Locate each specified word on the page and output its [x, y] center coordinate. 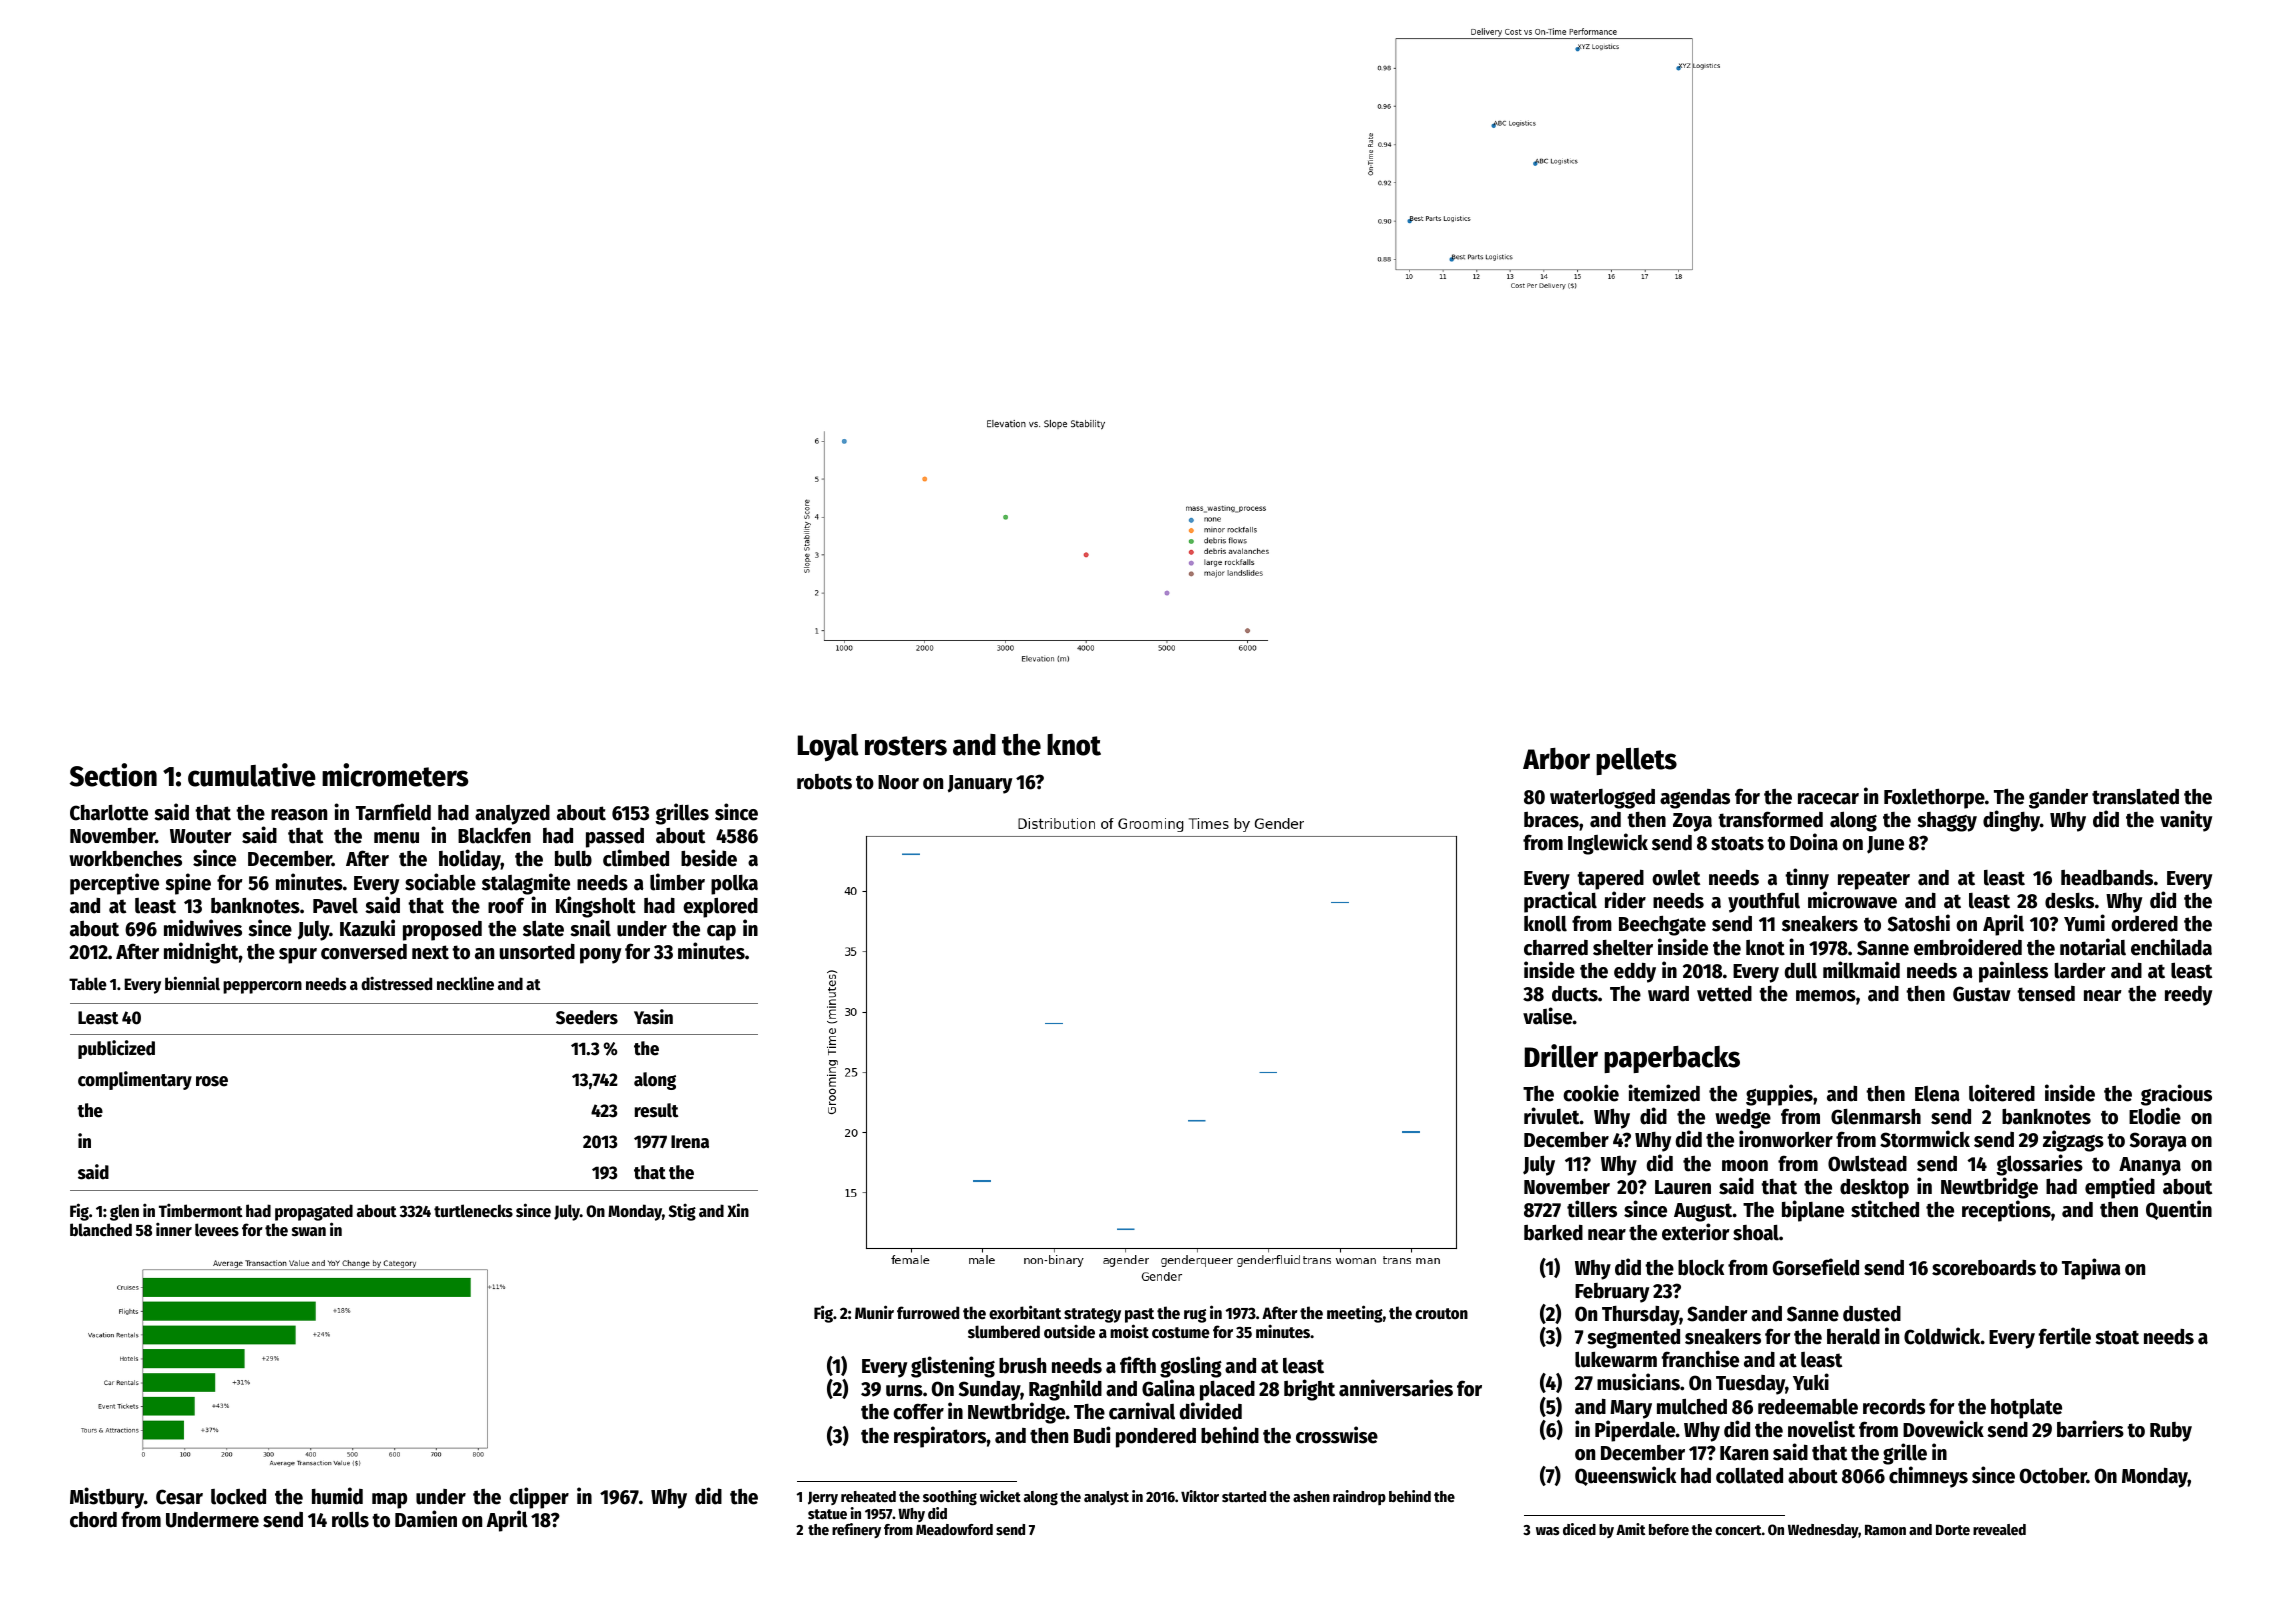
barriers [2090, 1429]
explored [720, 907]
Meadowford [954, 1529]
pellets [1636, 761]
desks [2069, 901]
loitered [2002, 1093]
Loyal [828, 747]
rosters [906, 746]
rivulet [1552, 1116]
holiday [470, 860]
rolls [350, 1519]
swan [309, 1232]
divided [1211, 1411]
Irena [690, 1142]
